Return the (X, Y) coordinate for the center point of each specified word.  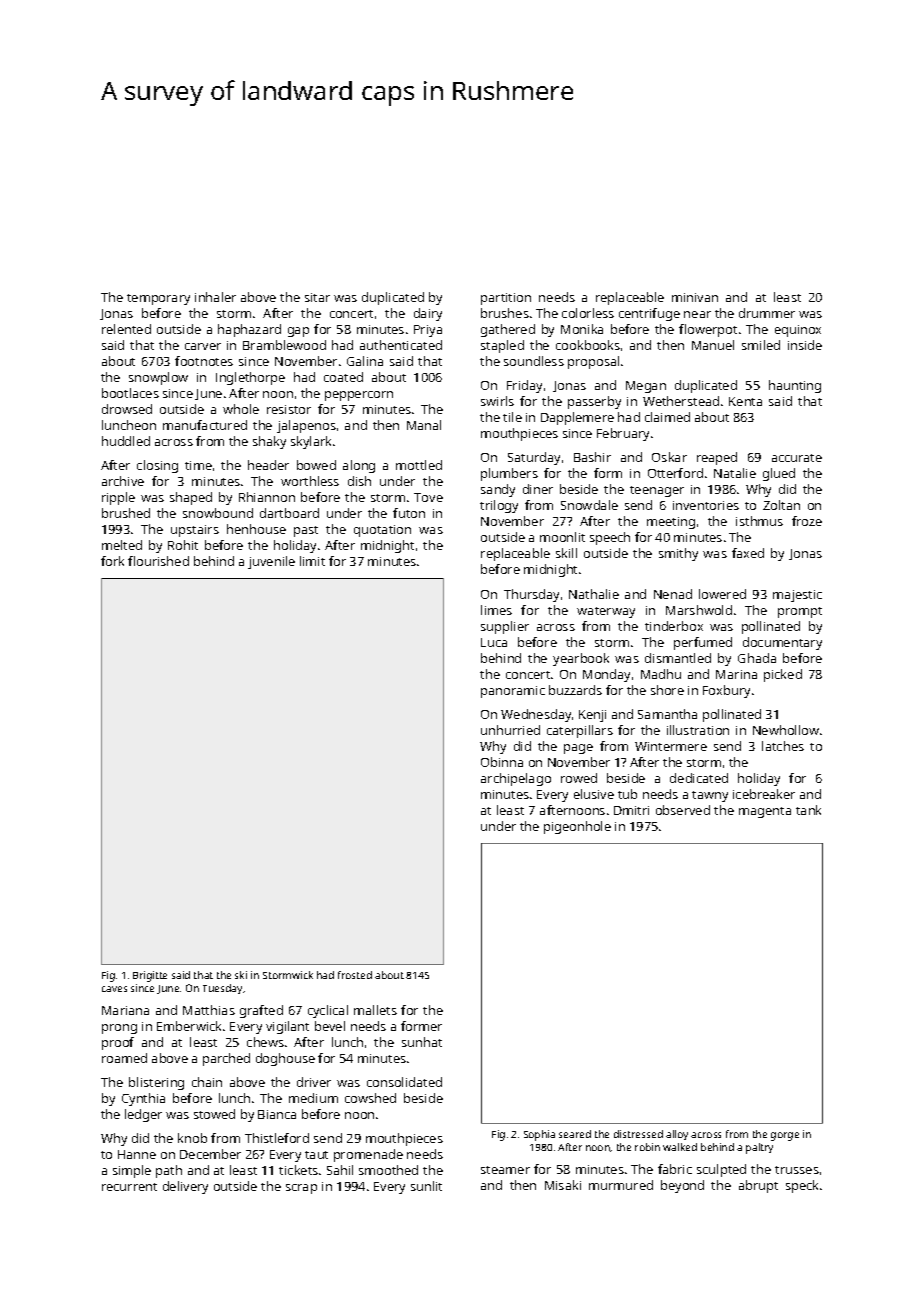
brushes (505, 313)
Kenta (745, 401)
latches (783, 746)
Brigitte (150, 976)
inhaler (215, 297)
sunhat (422, 1042)
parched (226, 1059)
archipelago (516, 779)
